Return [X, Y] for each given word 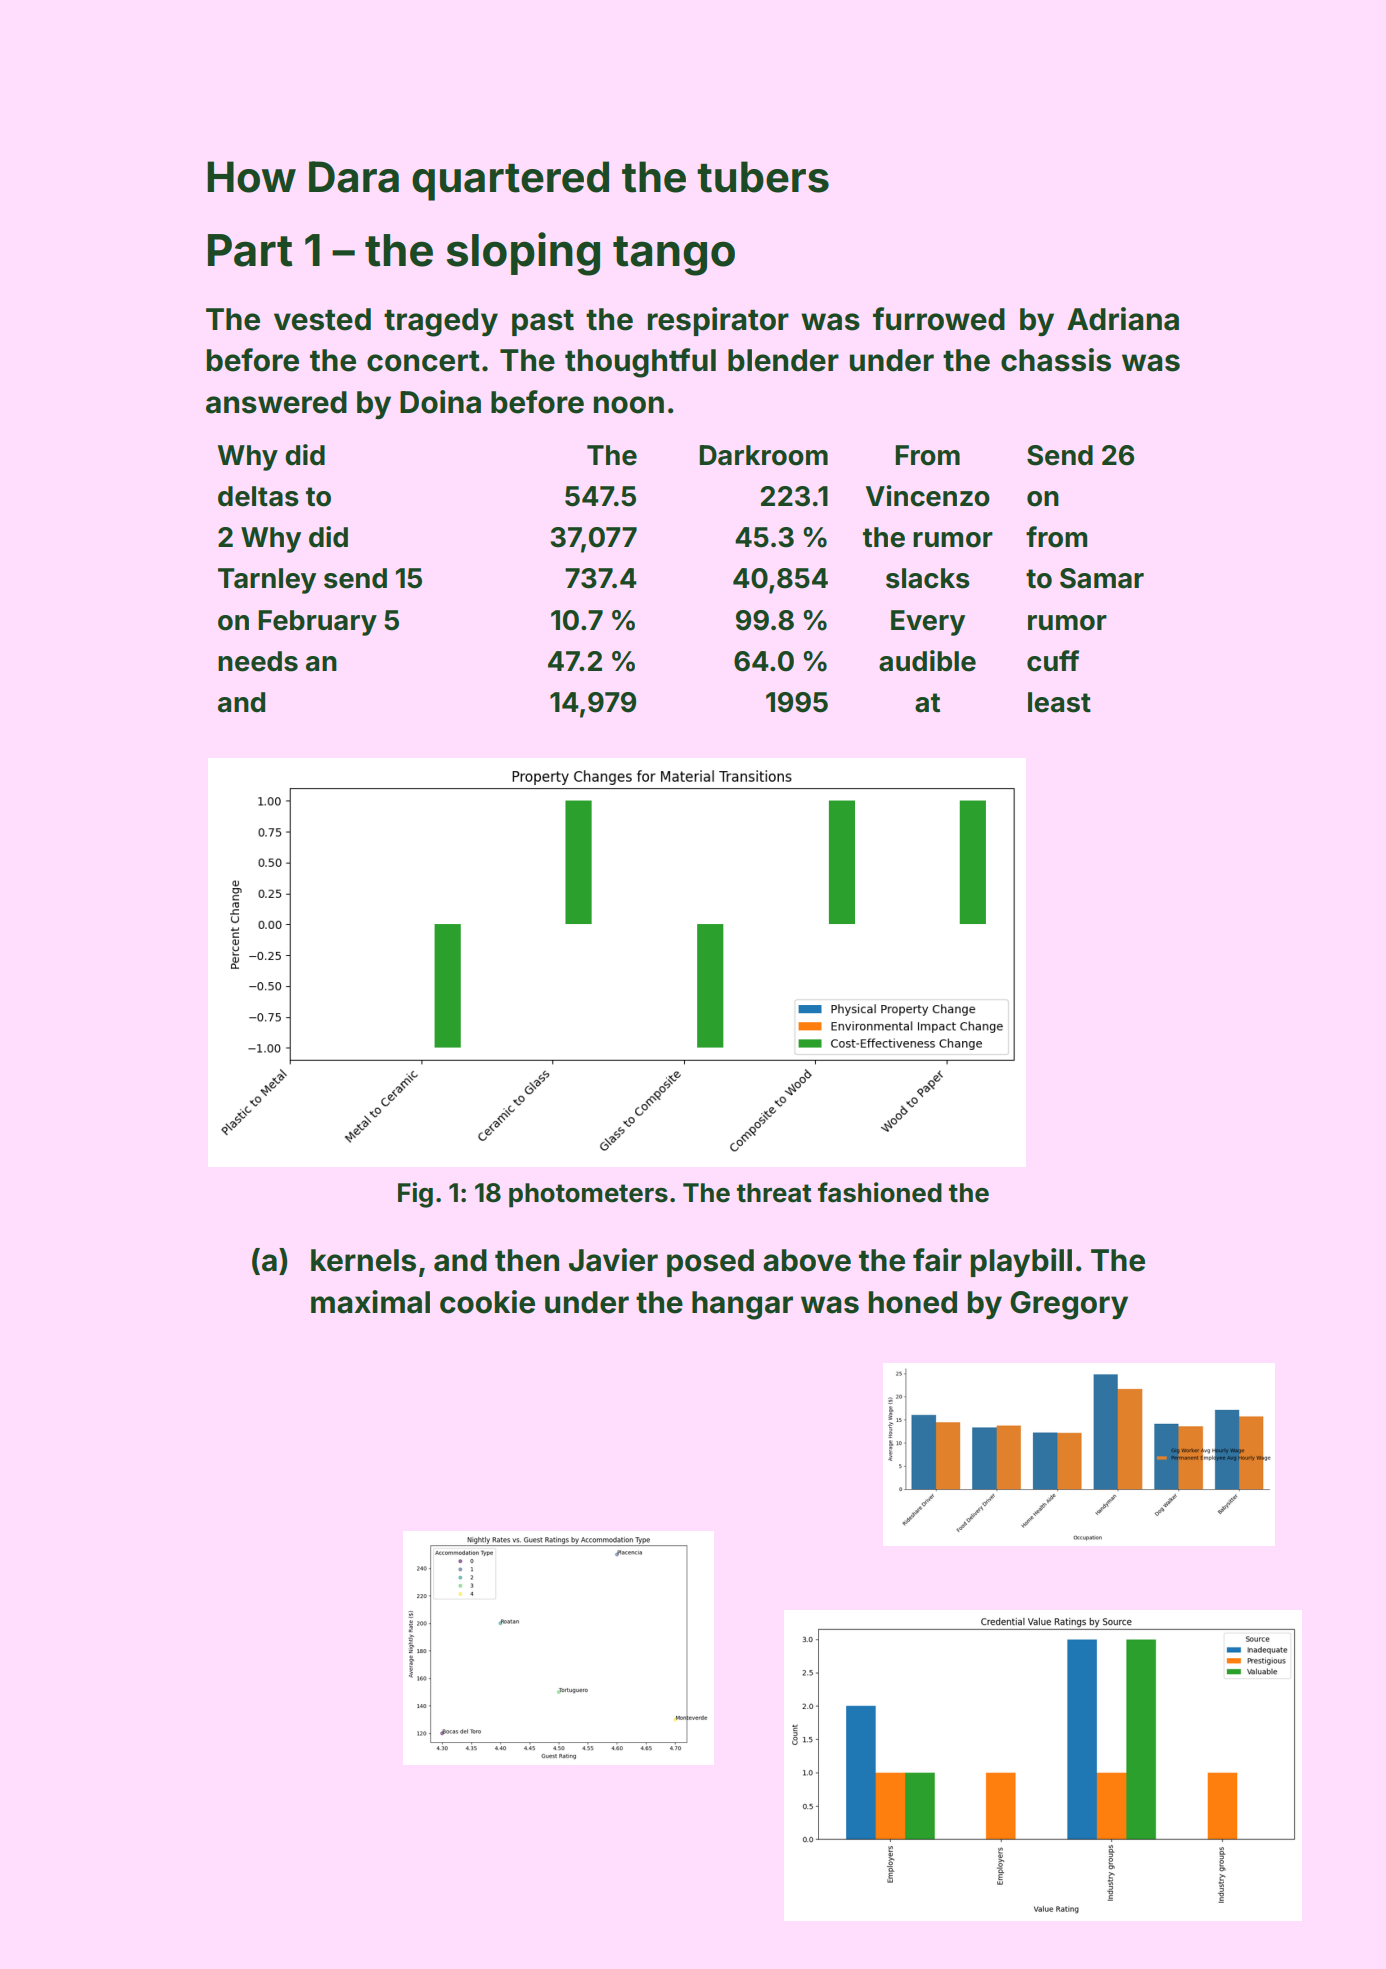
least [1059, 702]
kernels [363, 1260]
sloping [523, 254]
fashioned [880, 1192]
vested [322, 319]
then [527, 1260]
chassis [1056, 360]
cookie [487, 1302]
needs [258, 661]
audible [927, 661]
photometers [588, 1195]
